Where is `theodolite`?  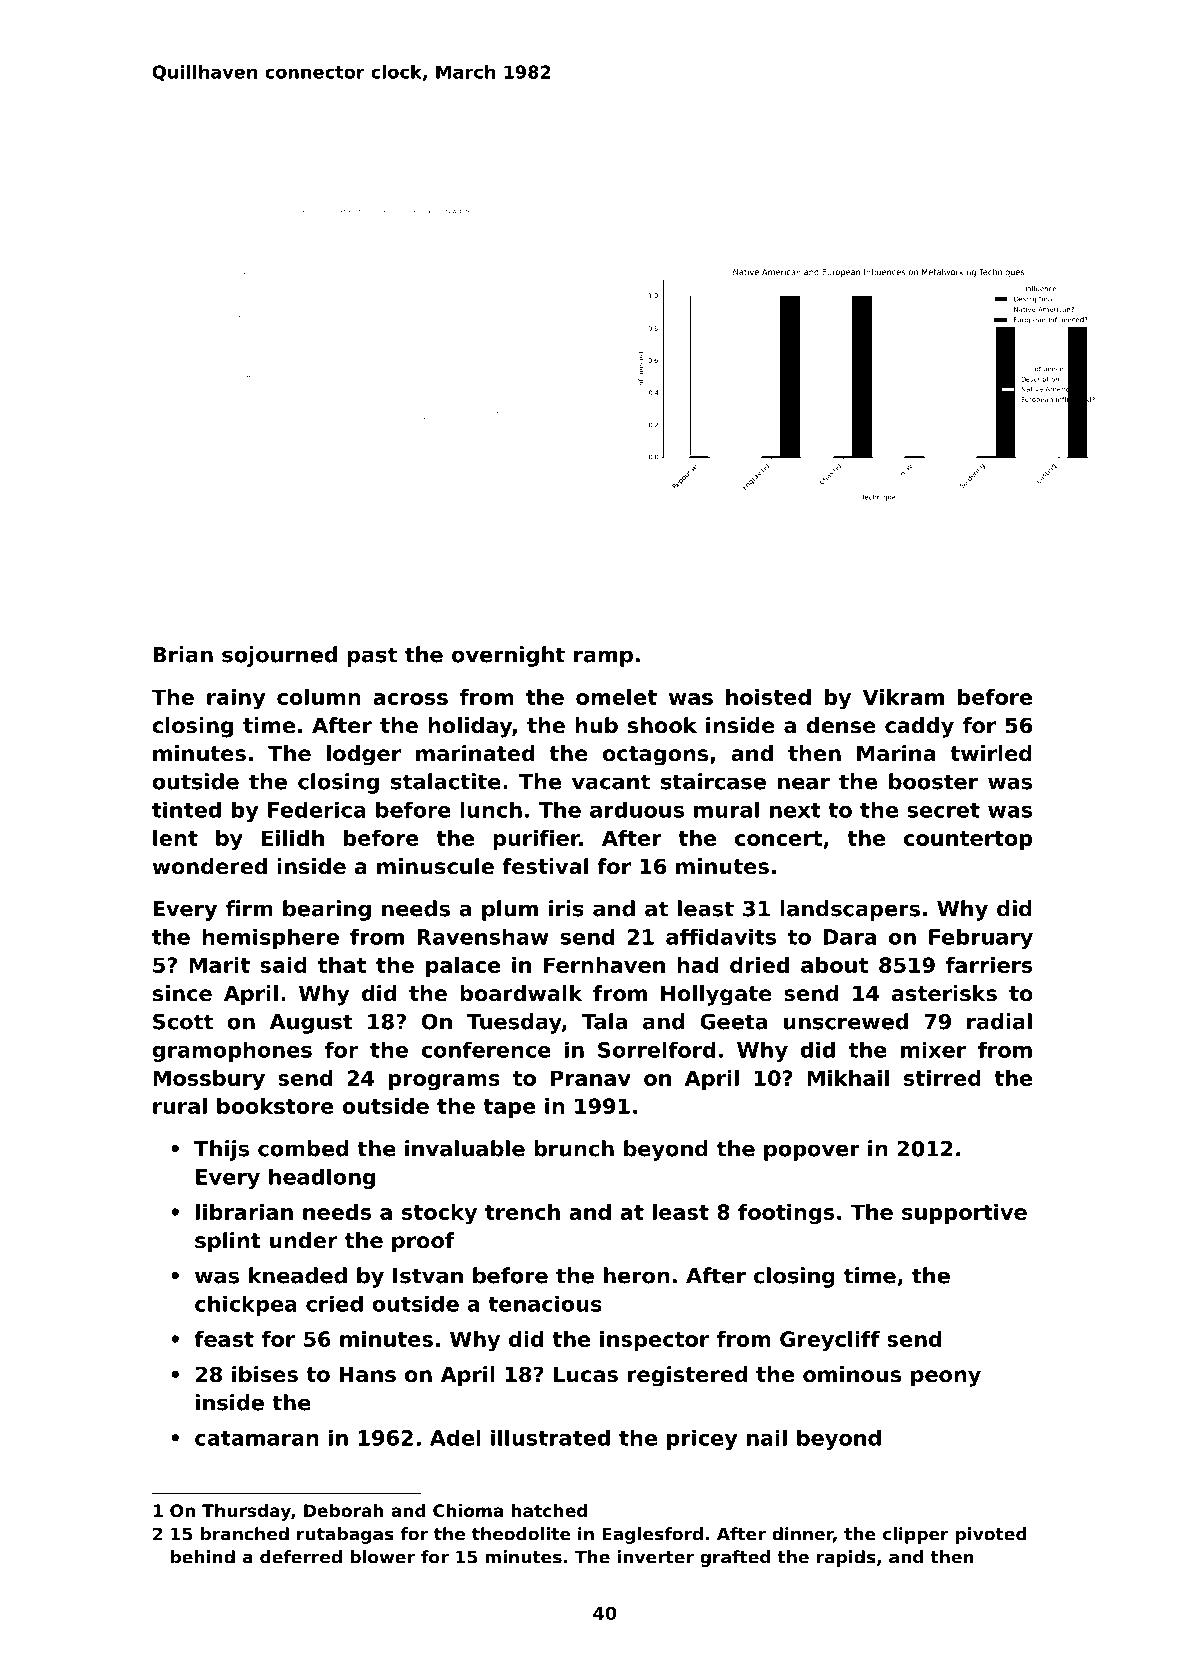
theodolite is located at coordinates (521, 1534).
